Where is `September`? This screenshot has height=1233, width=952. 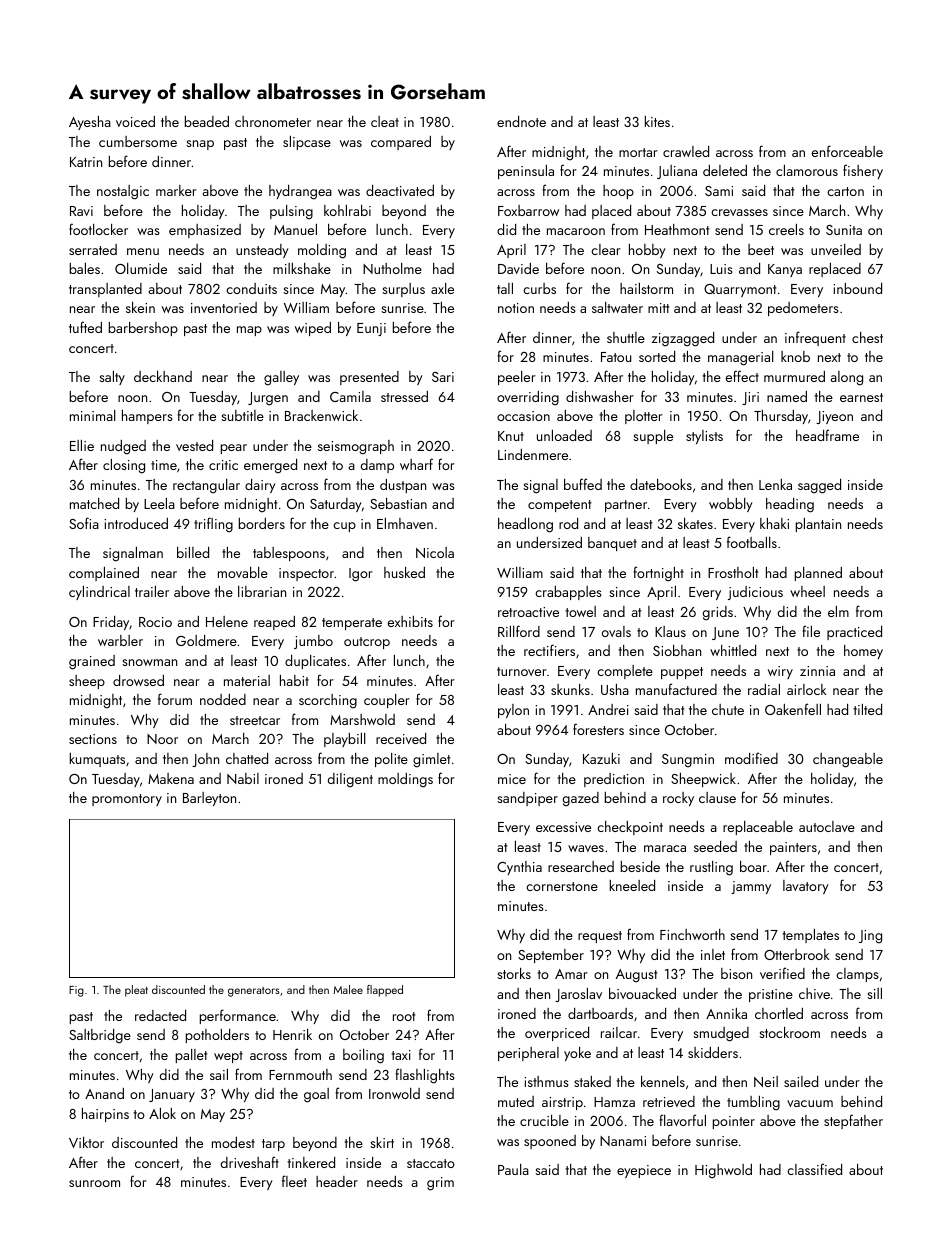 September is located at coordinates (551, 956).
